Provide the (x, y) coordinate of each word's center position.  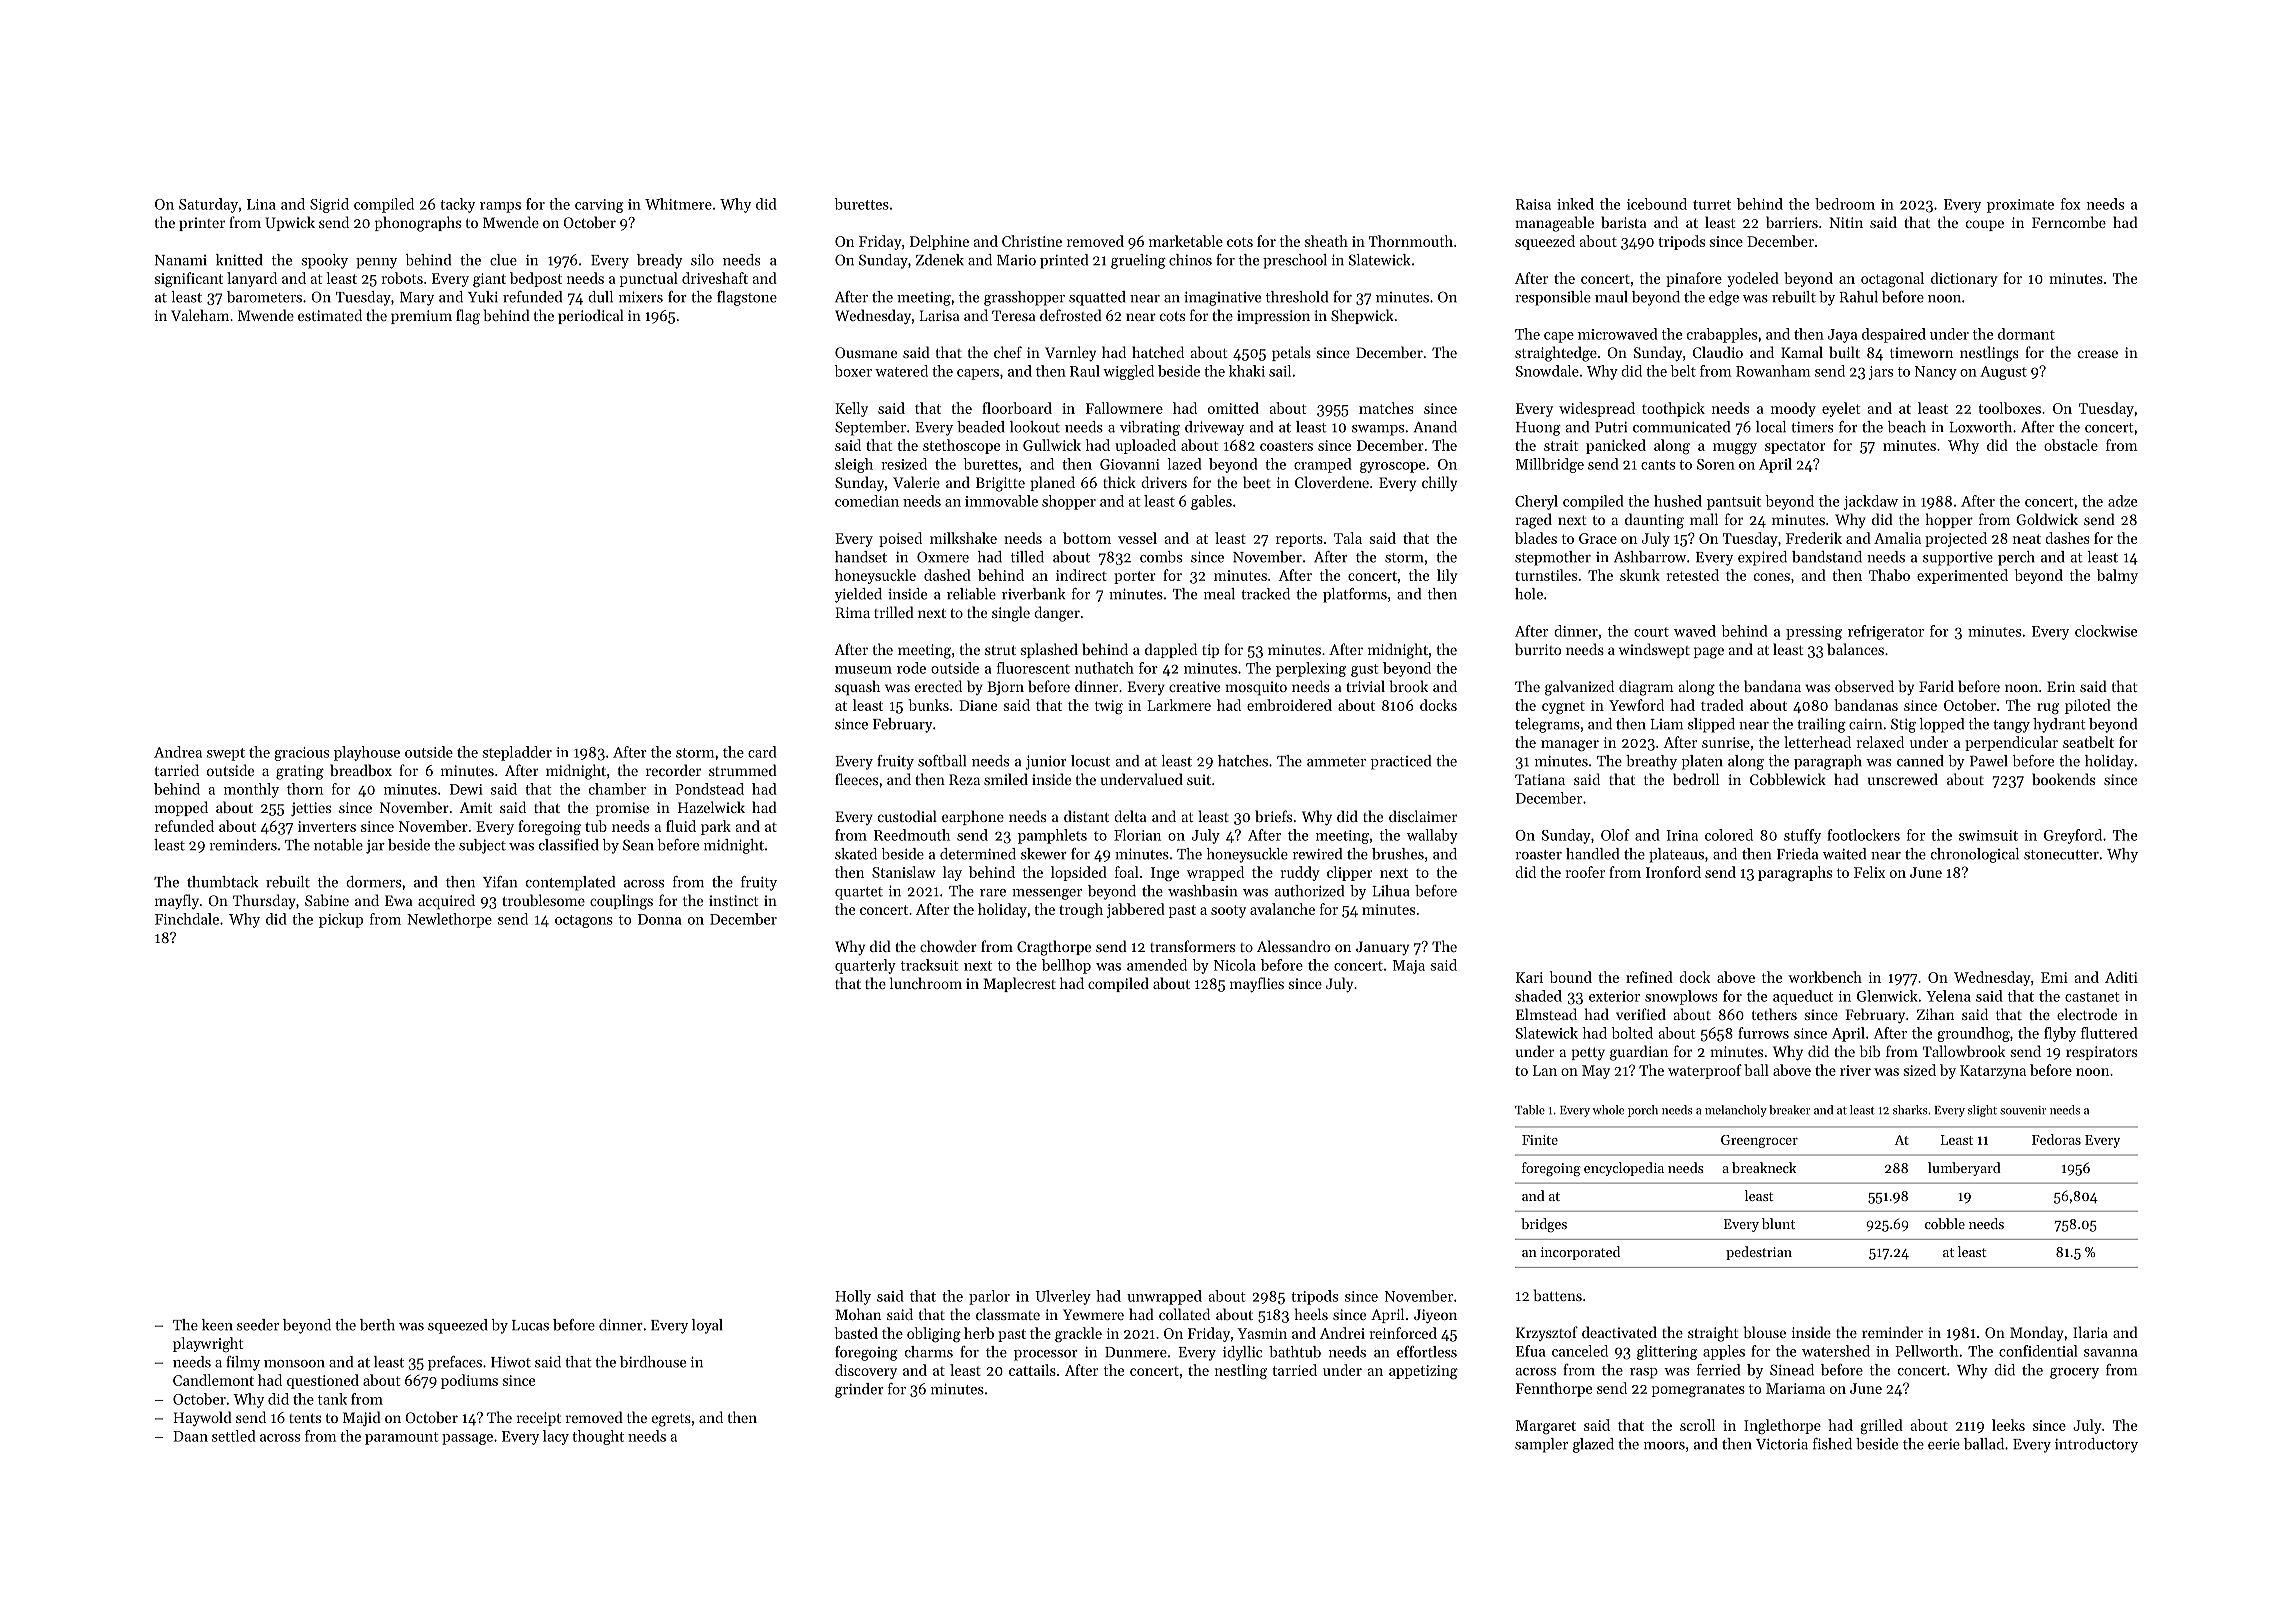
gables (1211, 502)
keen (217, 1325)
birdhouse (653, 1362)
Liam (1666, 724)
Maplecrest (1019, 984)
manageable (1554, 224)
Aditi (2121, 977)
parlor (989, 1297)
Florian (1137, 835)
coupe (1985, 225)
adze (2122, 501)
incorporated (1580, 1253)
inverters (327, 826)
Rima (852, 612)
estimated (330, 315)
